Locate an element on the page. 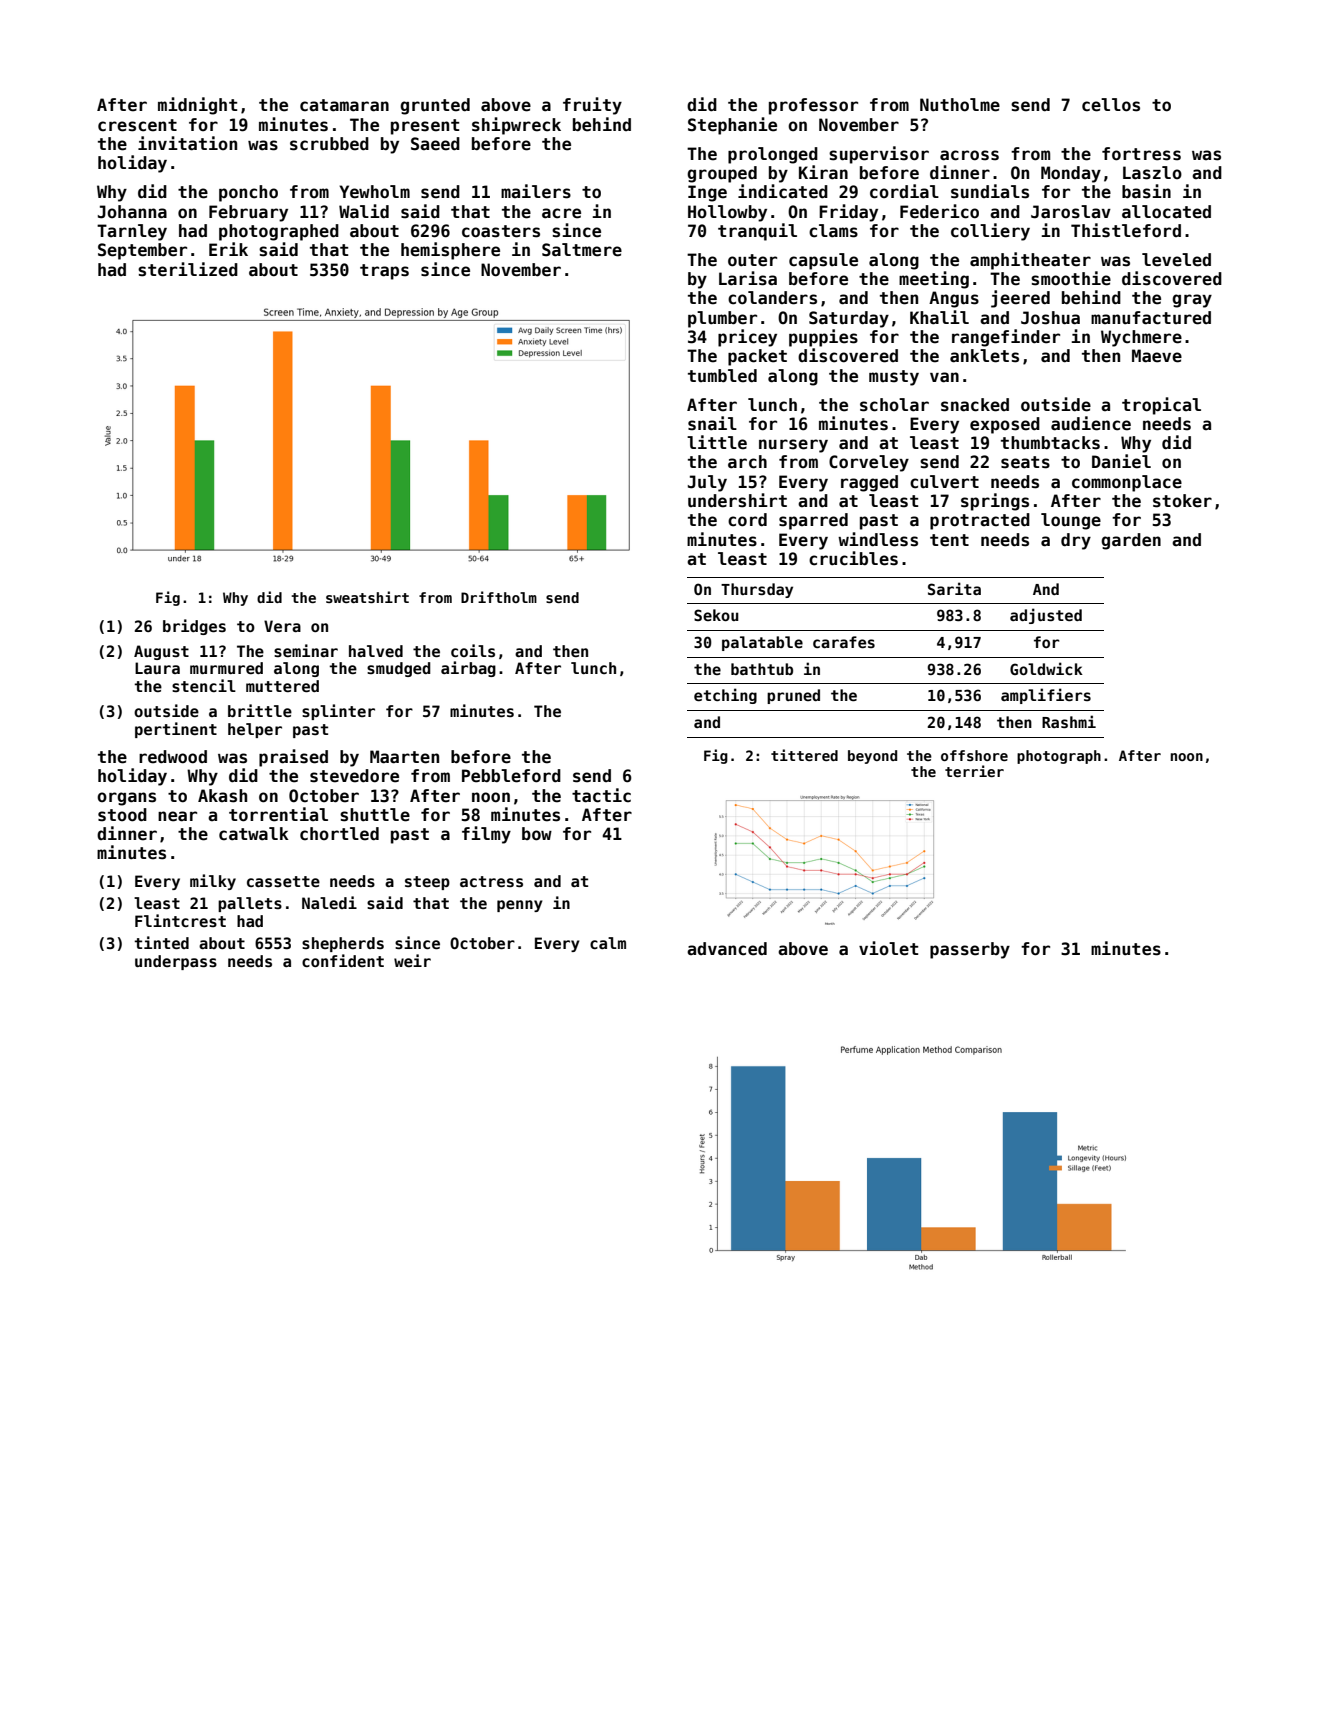 This page has width=1325, height=1715. Sekou is located at coordinates (716, 615).
